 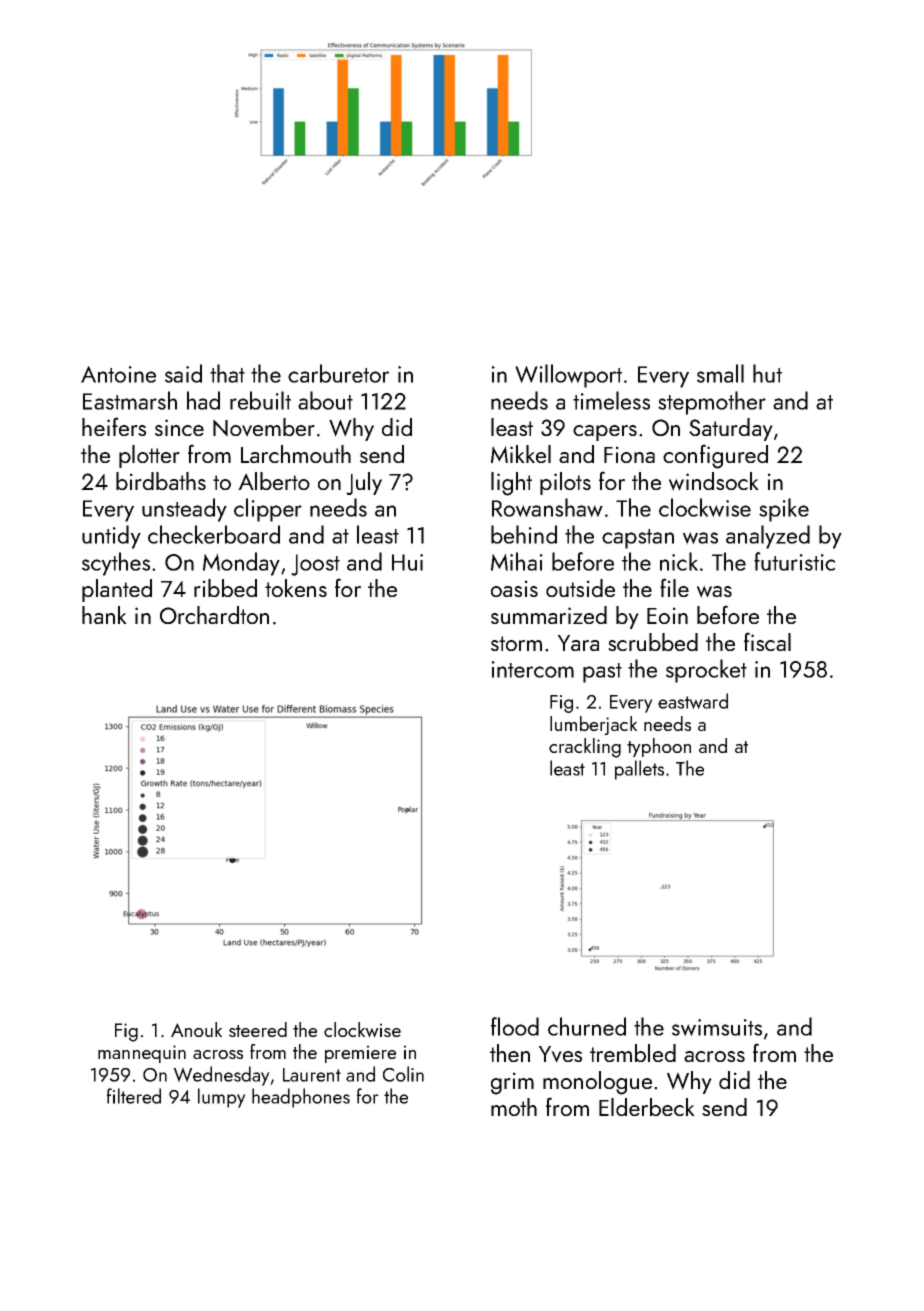 I want to click on lumberjack, so click(x=593, y=725).
